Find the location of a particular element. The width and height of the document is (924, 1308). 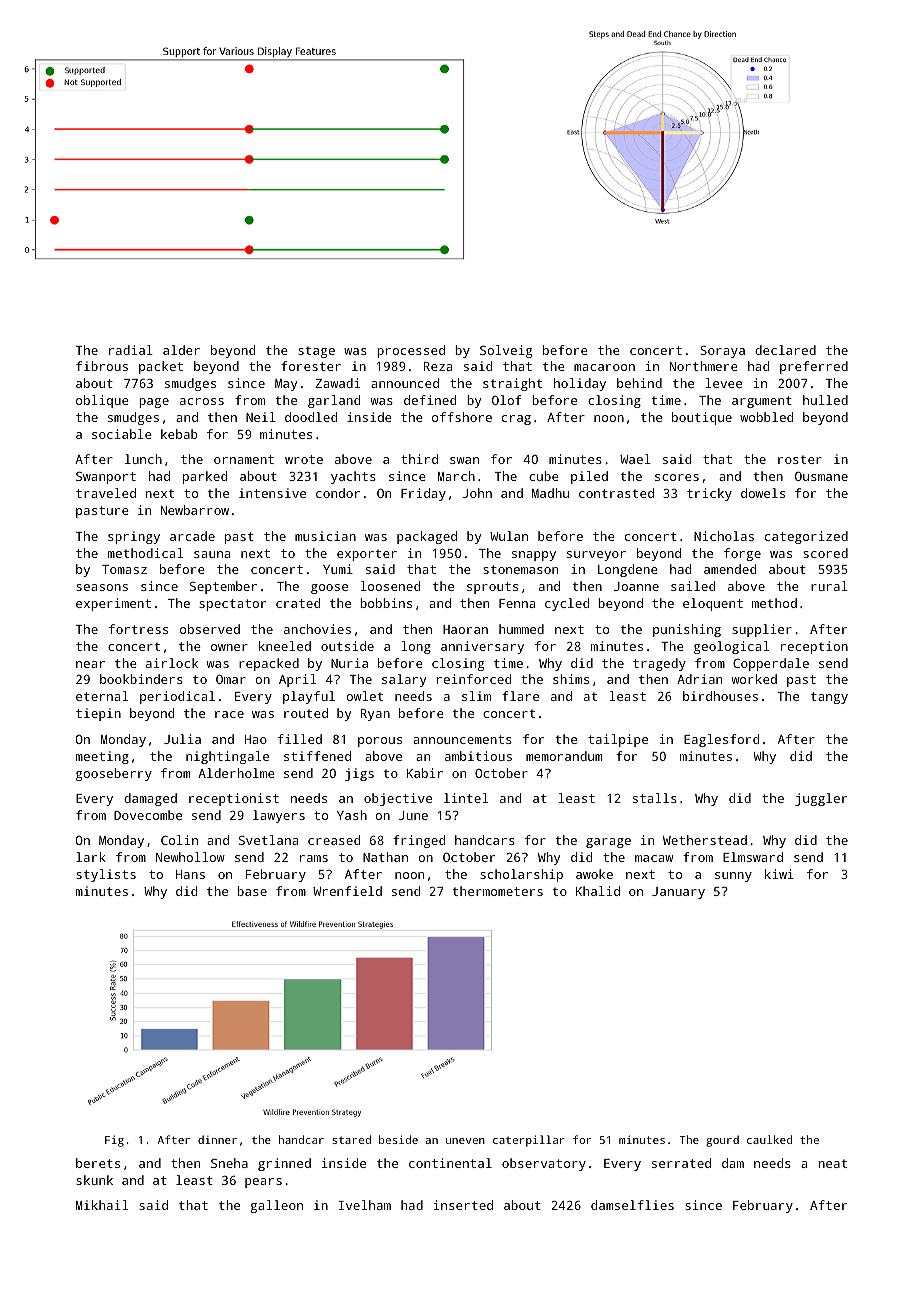

Soraya is located at coordinates (722, 352).
